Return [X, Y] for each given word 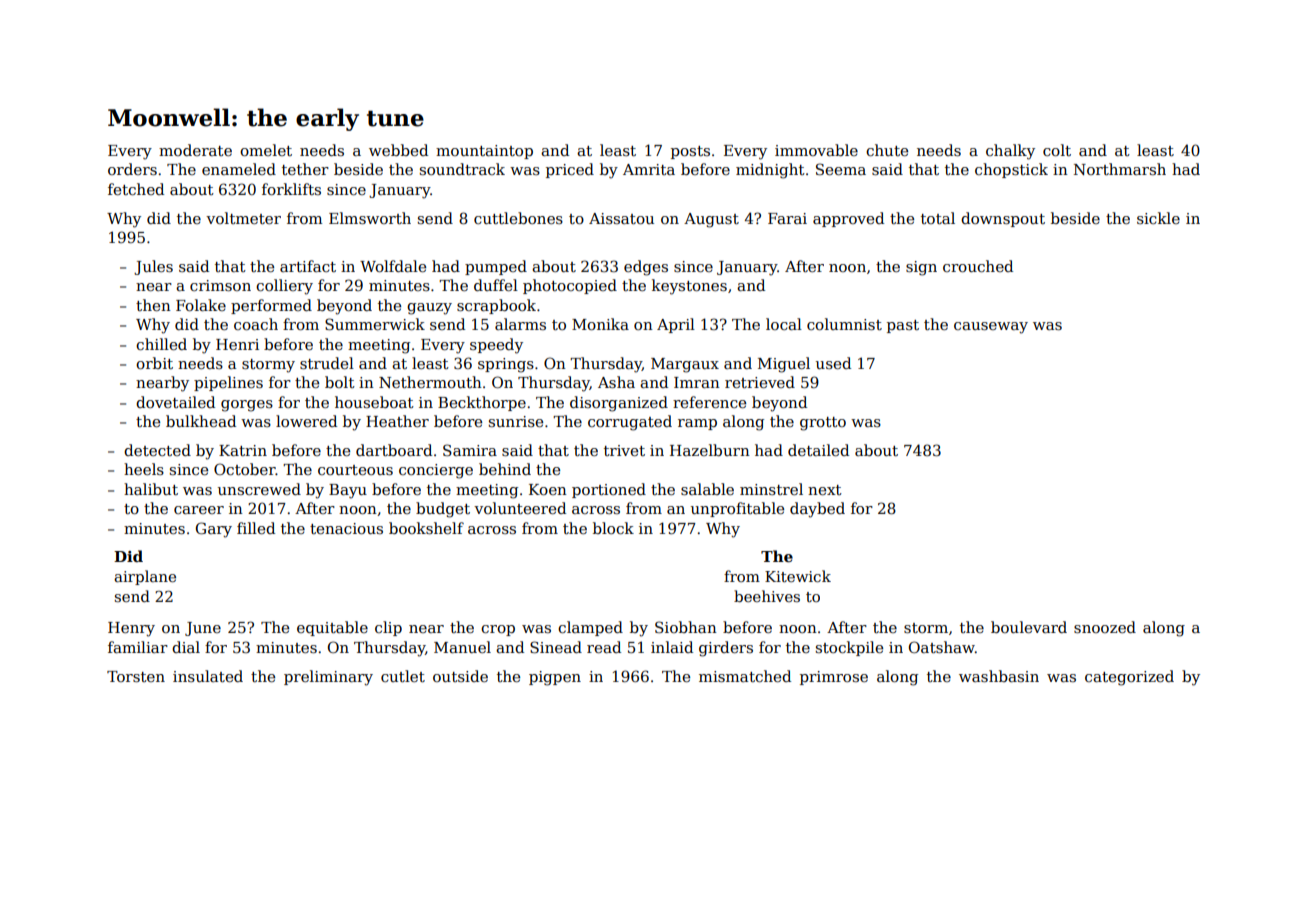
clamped [590, 628]
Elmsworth [370, 218]
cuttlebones [518, 218]
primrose [834, 678]
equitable [332, 628]
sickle [1158, 218]
